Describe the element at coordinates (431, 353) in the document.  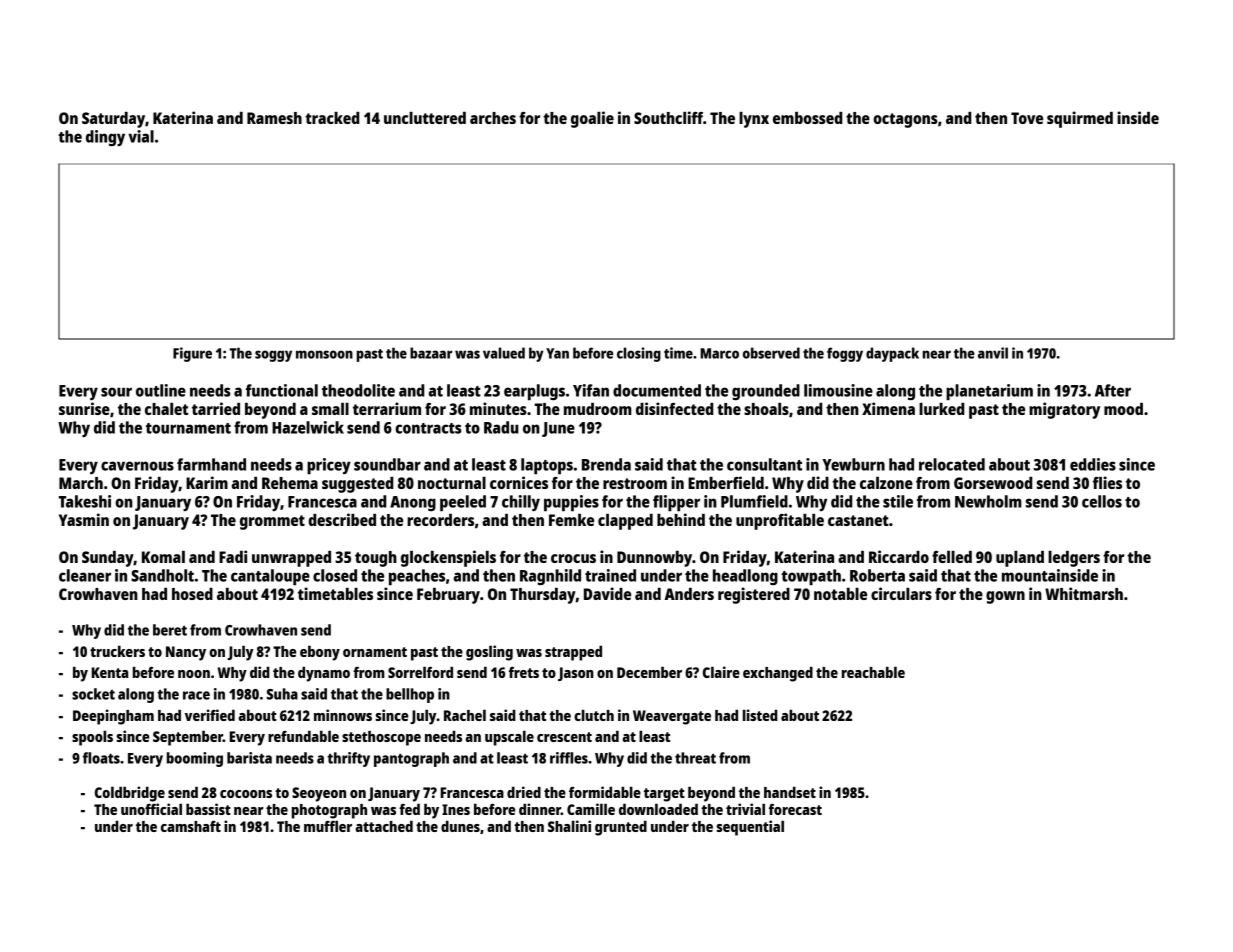
I see `bazaar` at that location.
